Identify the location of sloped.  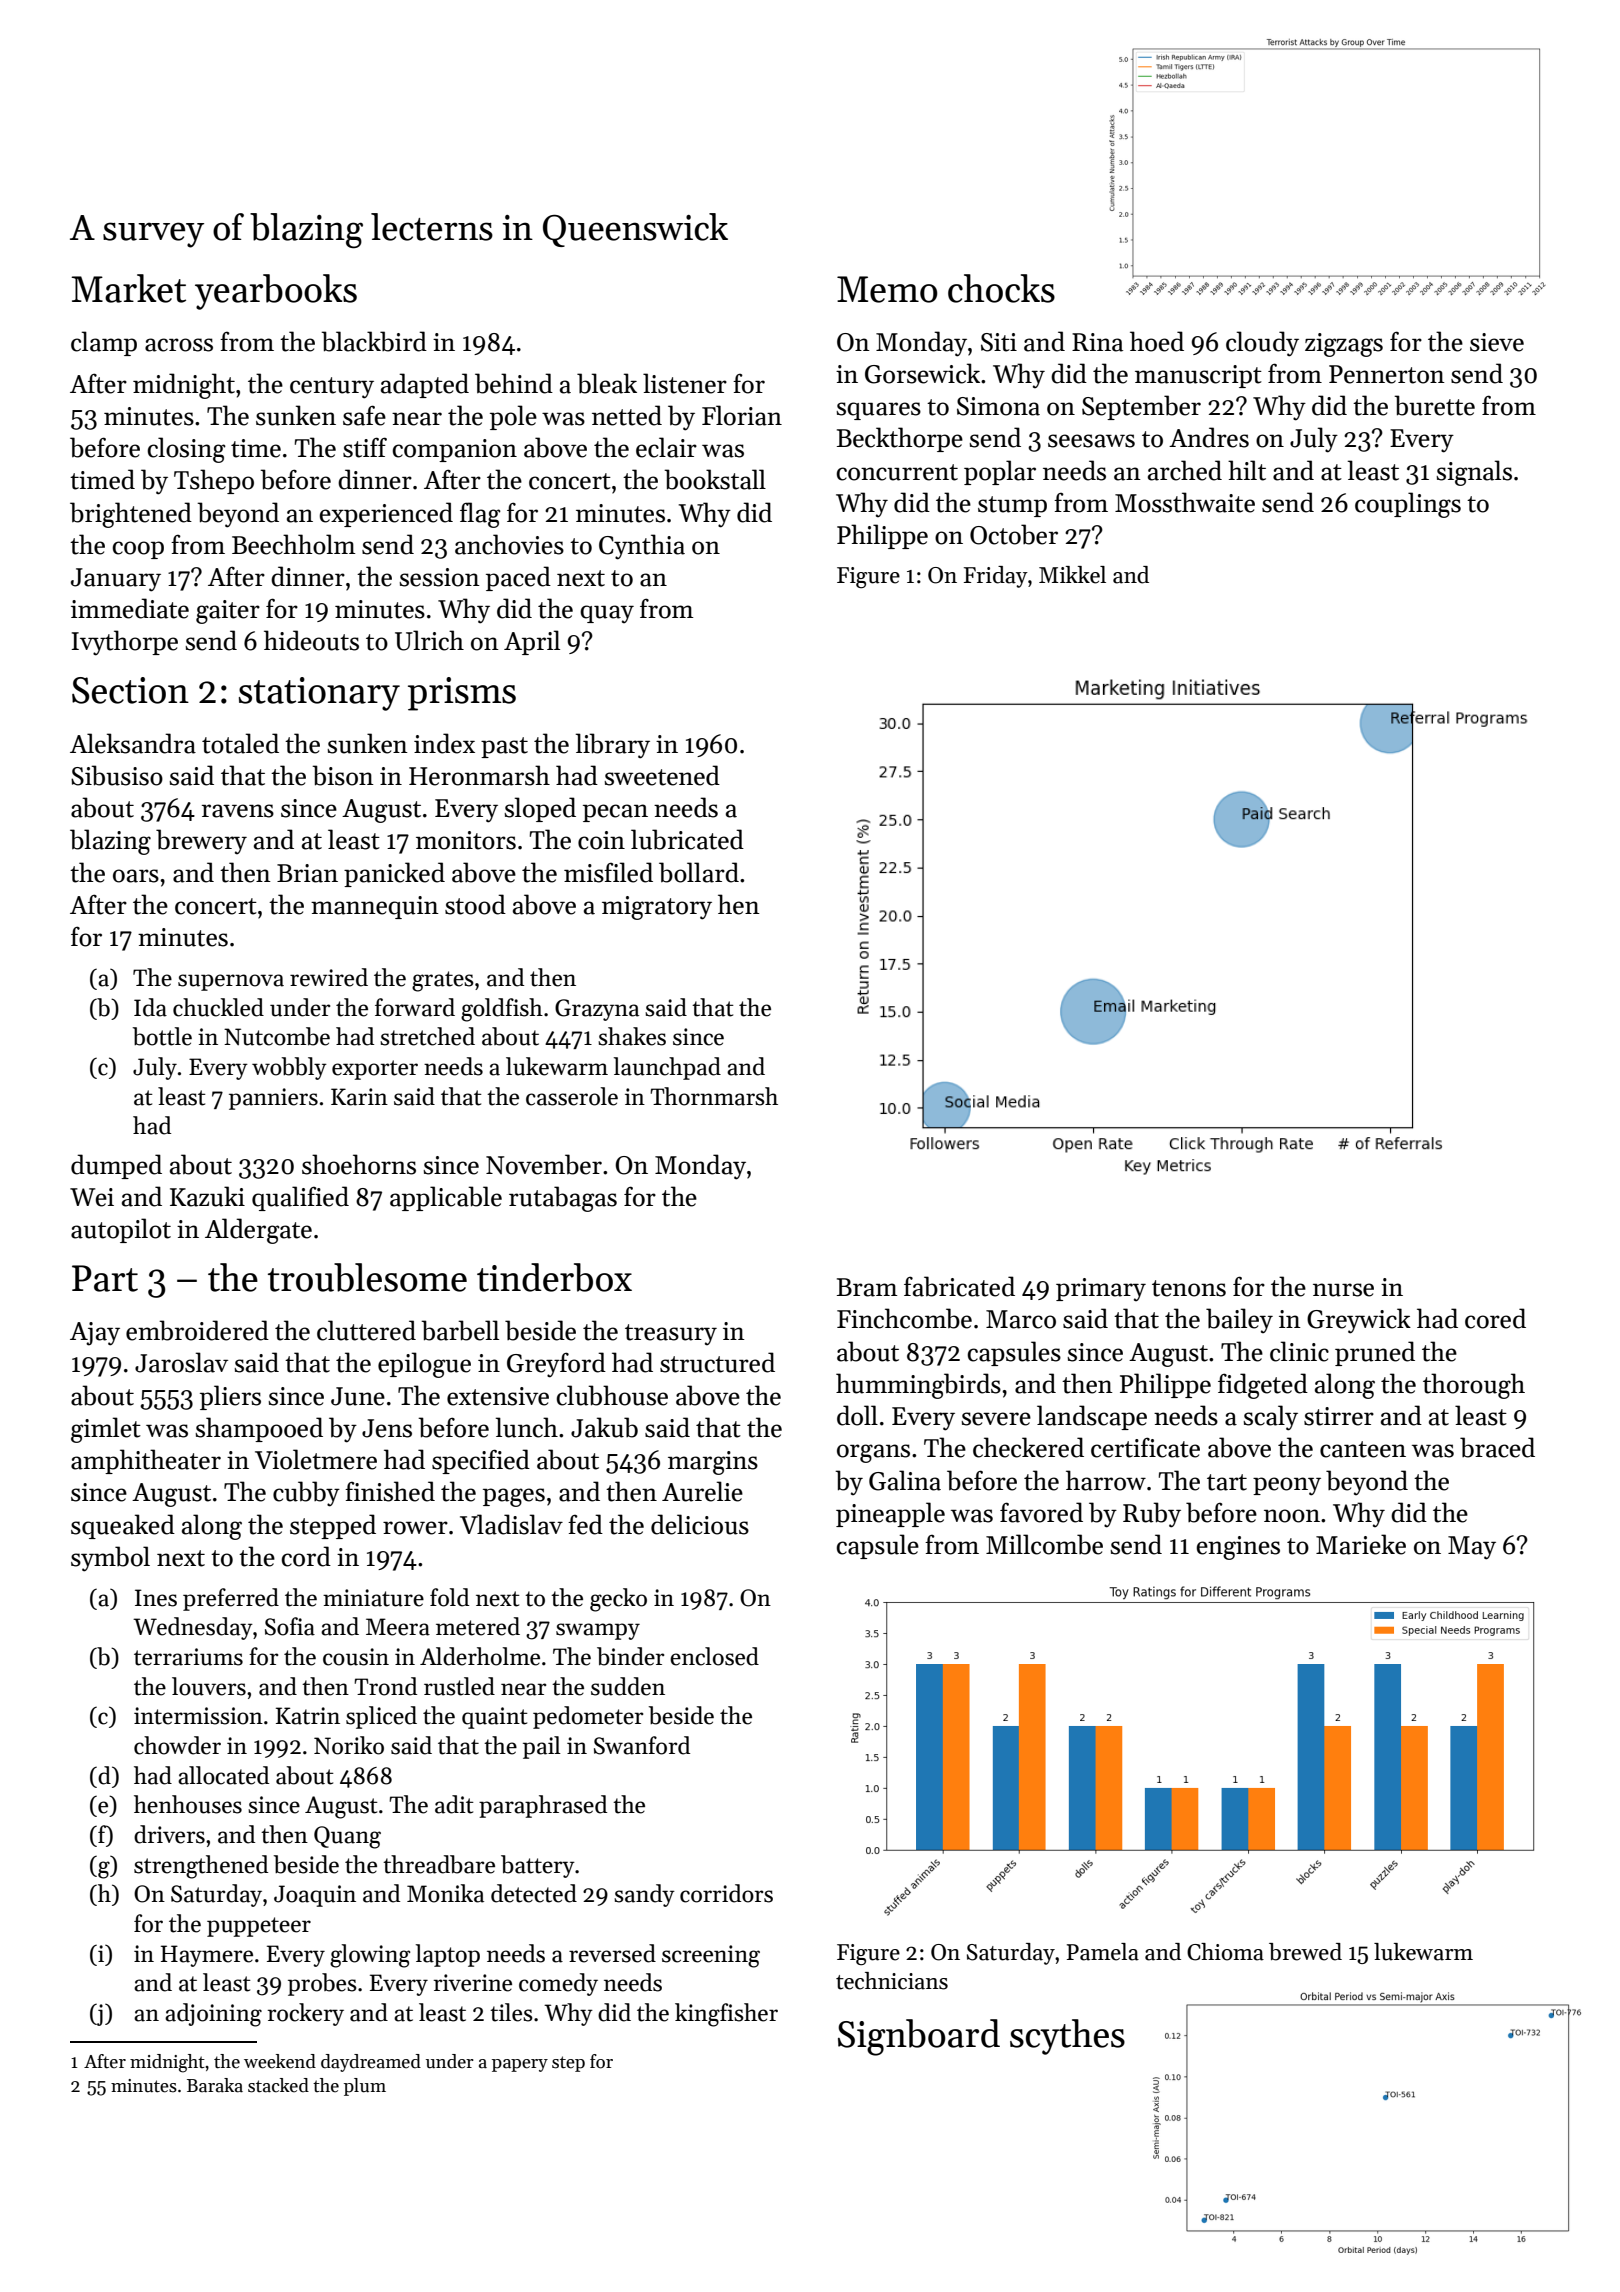
(540, 809).
